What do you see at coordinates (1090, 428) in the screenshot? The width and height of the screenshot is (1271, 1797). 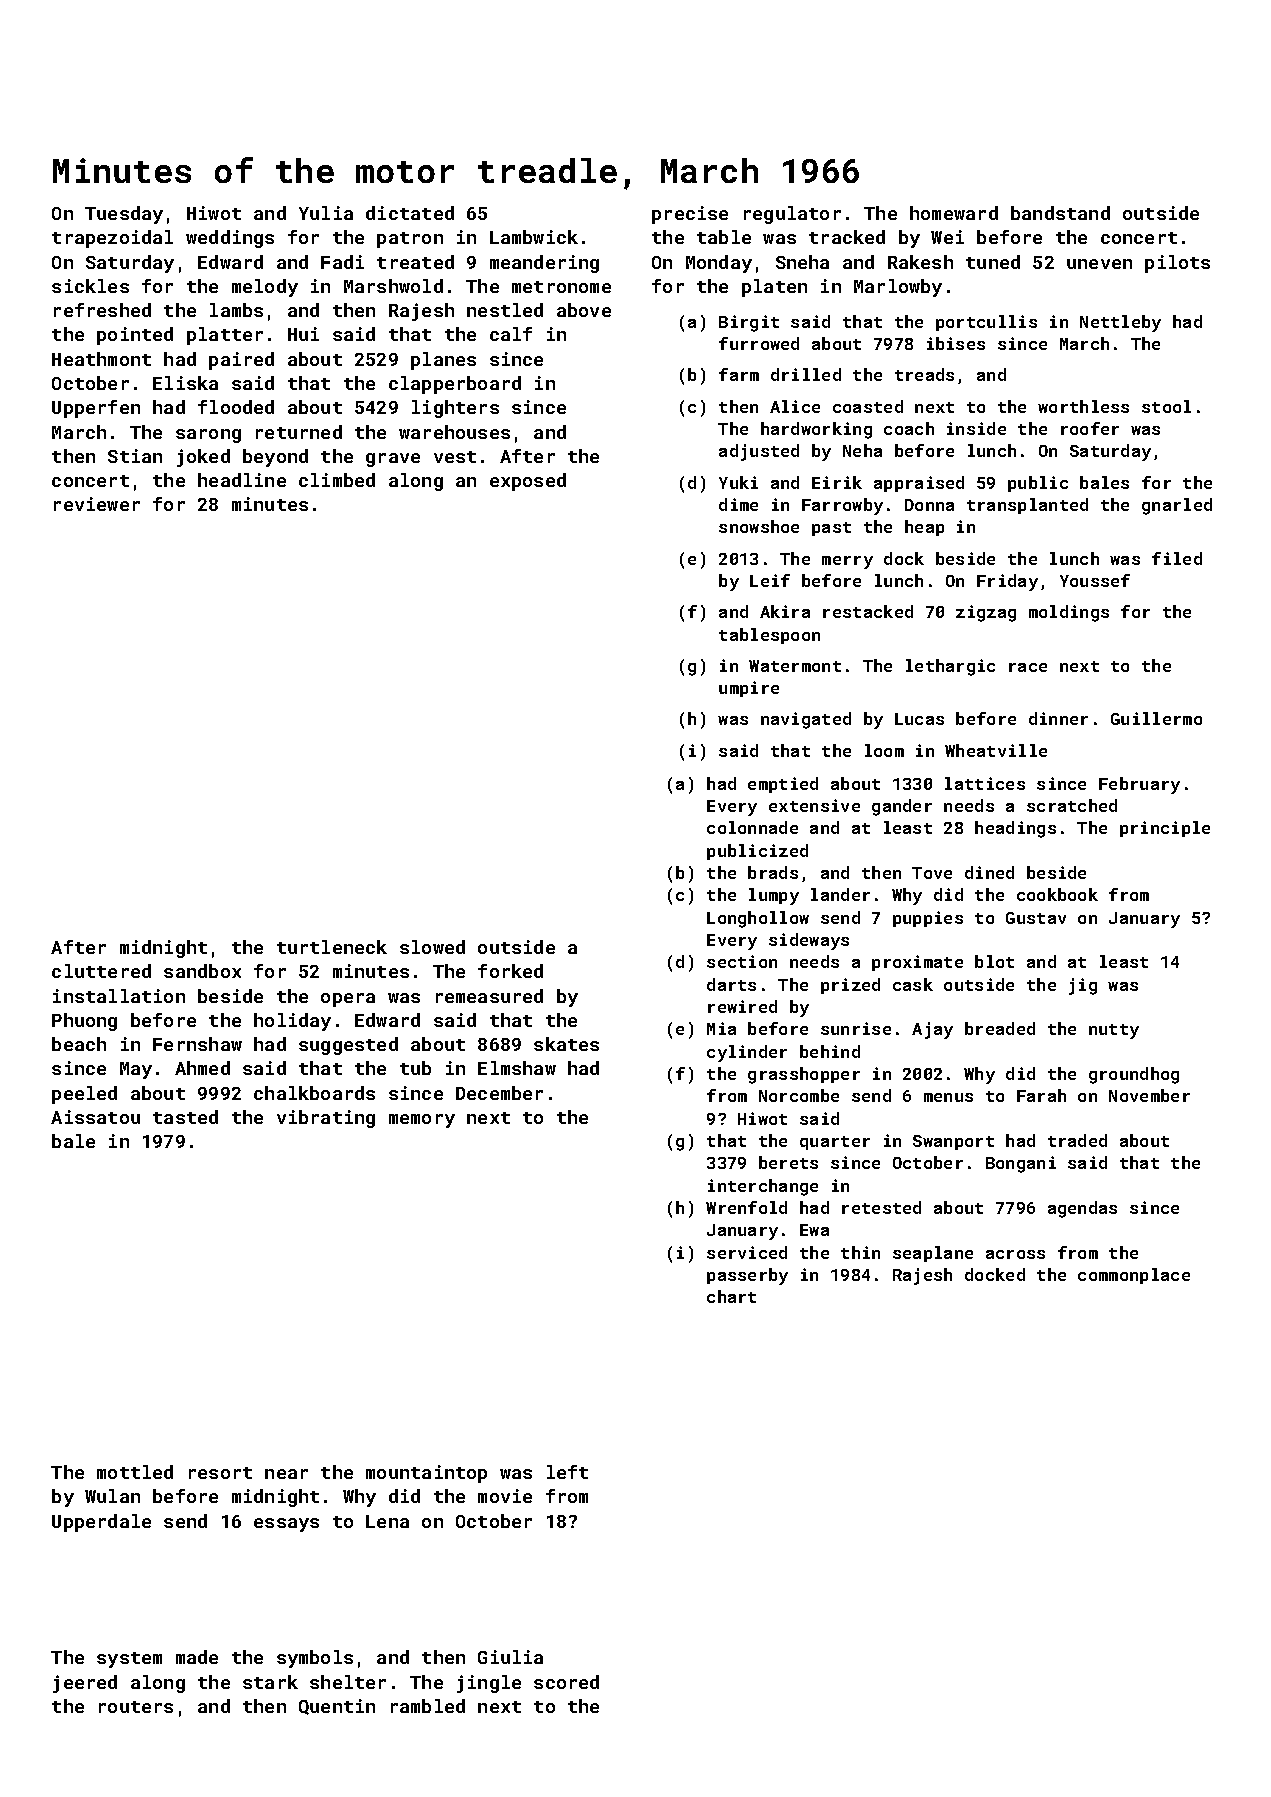 I see `roofer` at bounding box center [1090, 428].
